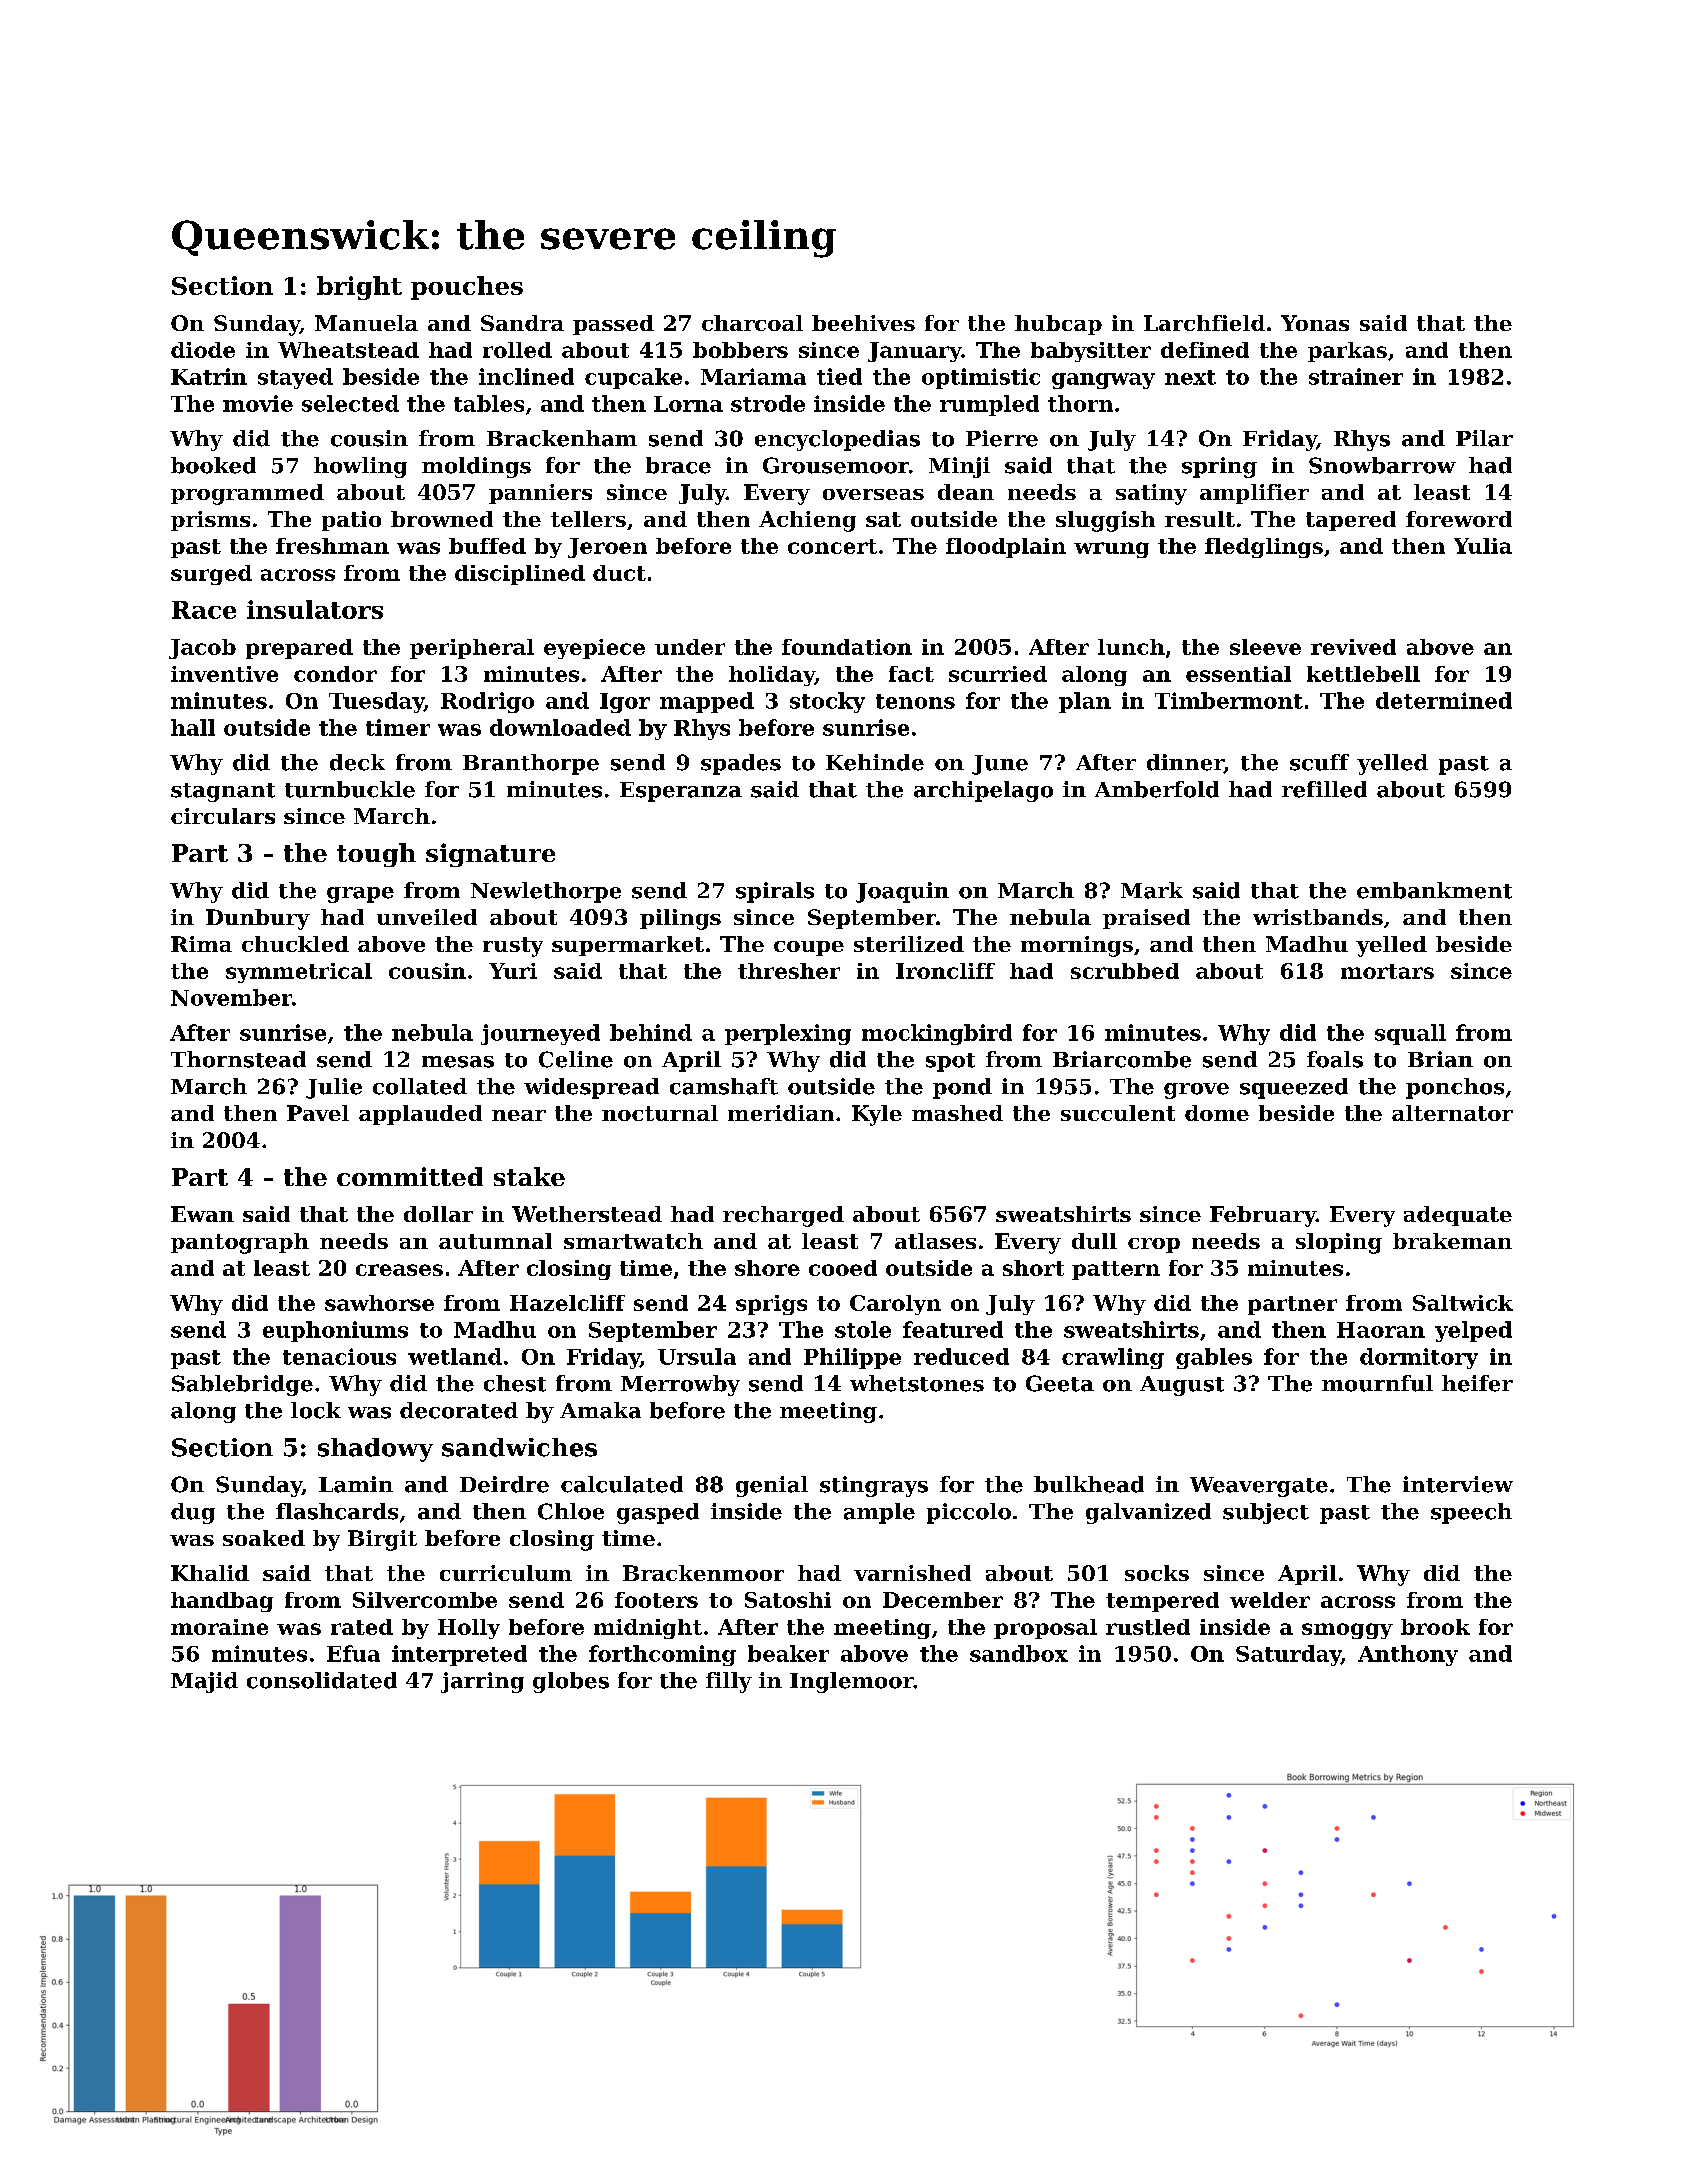 The width and height of the screenshot is (1683, 2178). I want to click on optimistic, so click(981, 378).
